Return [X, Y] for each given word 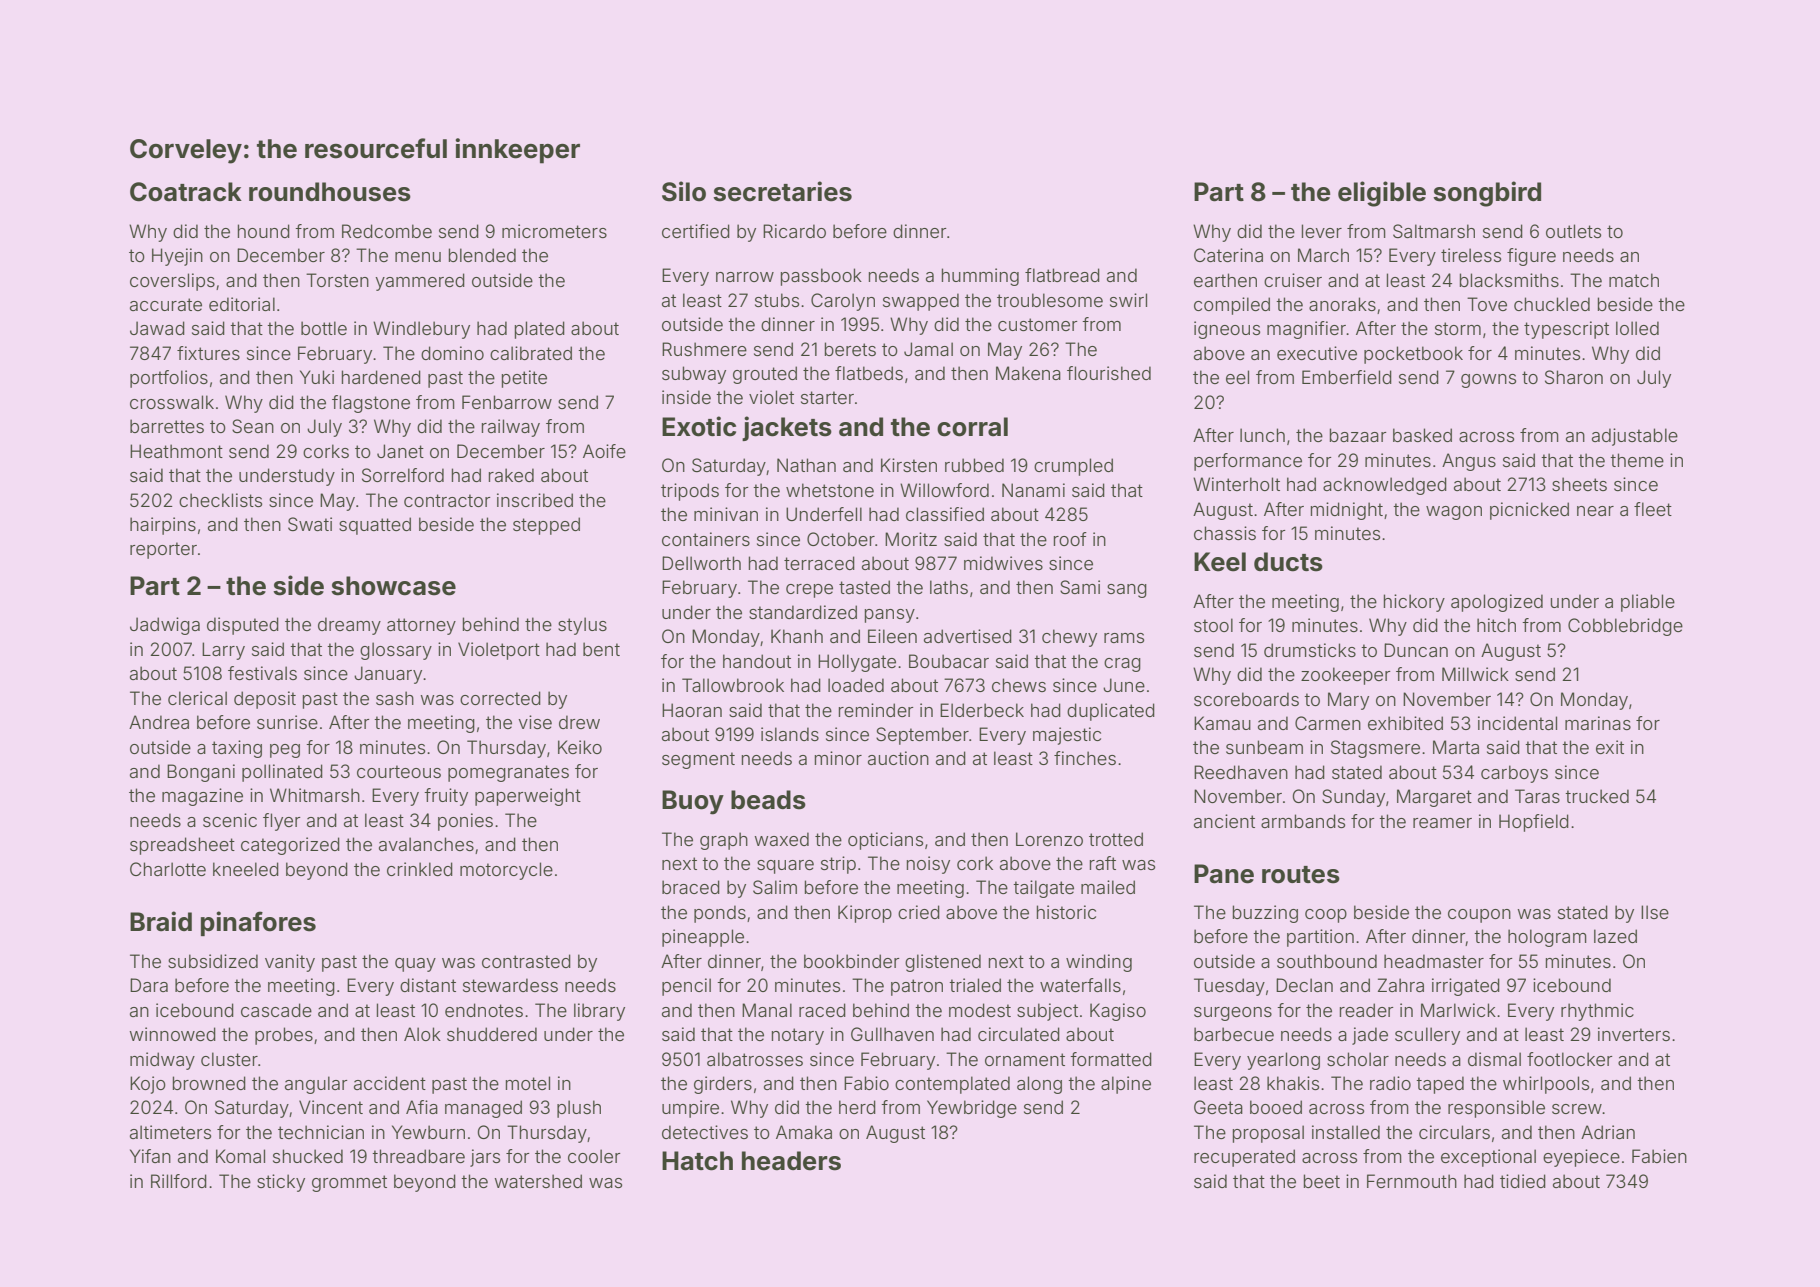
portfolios [169, 379]
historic [1066, 912]
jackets [787, 428]
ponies [465, 822]
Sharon [1574, 377]
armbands [1303, 821]
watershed [538, 1181]
